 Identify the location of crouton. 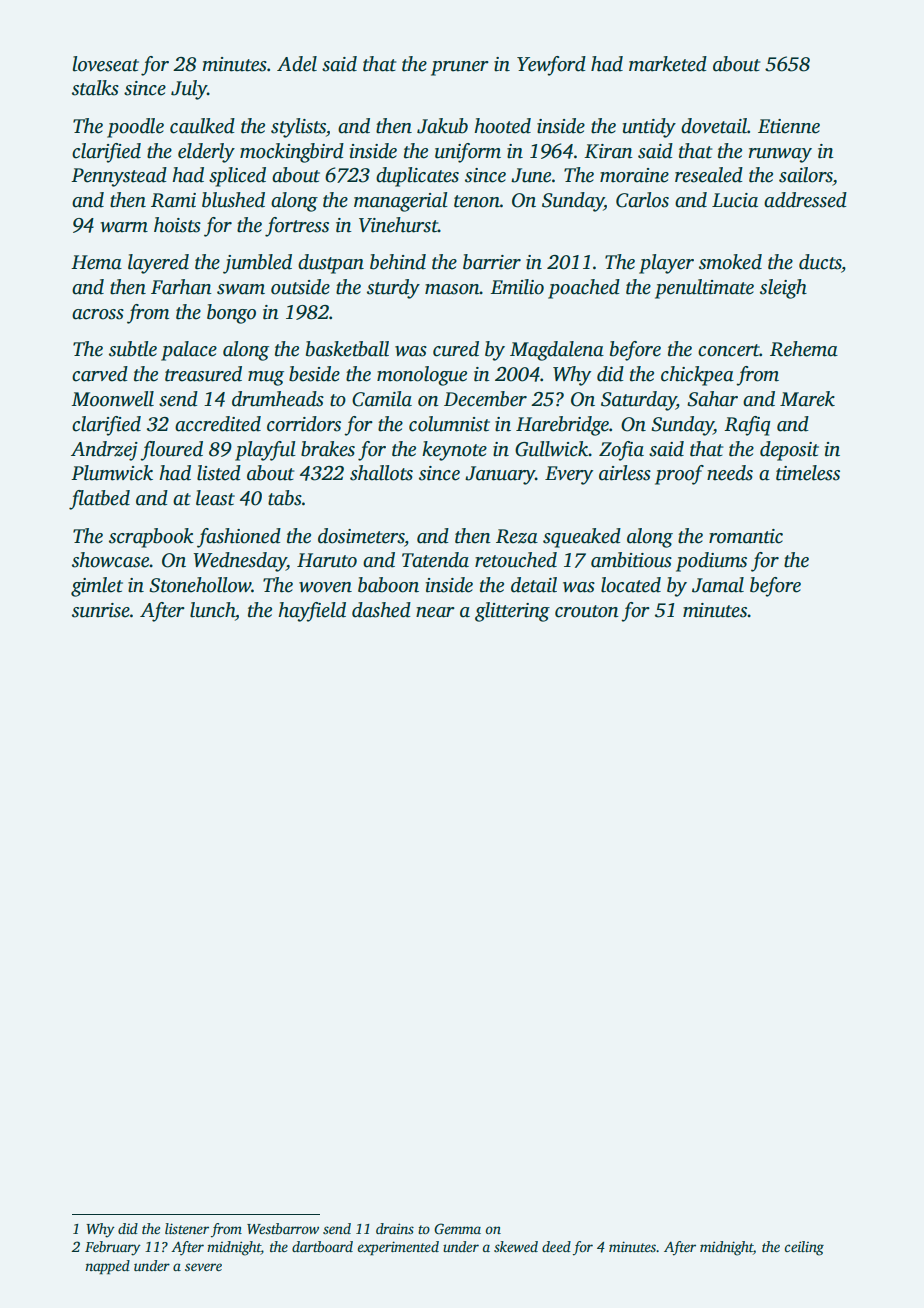
(587, 611).
